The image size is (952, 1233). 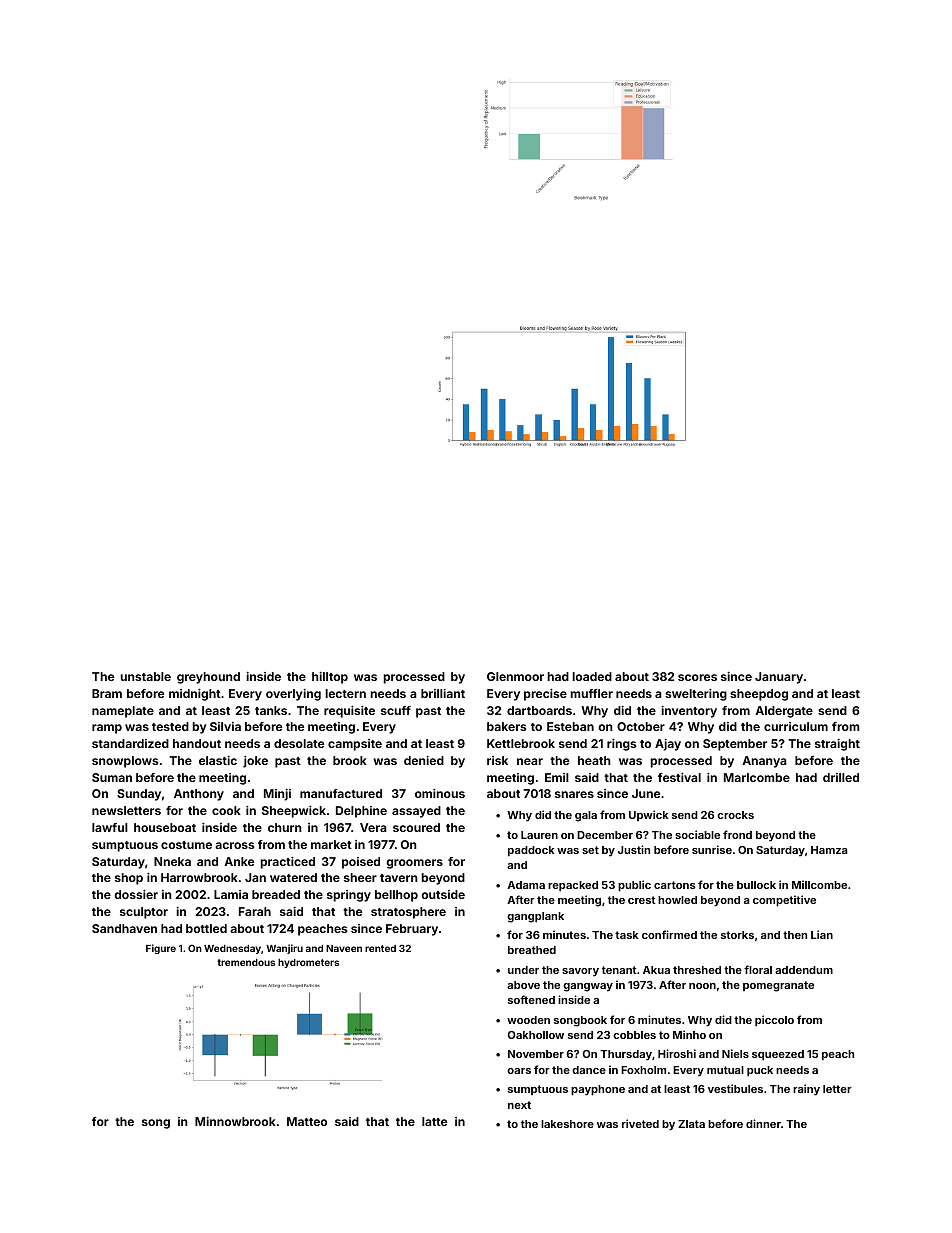 I want to click on dinner, so click(x=763, y=1123).
